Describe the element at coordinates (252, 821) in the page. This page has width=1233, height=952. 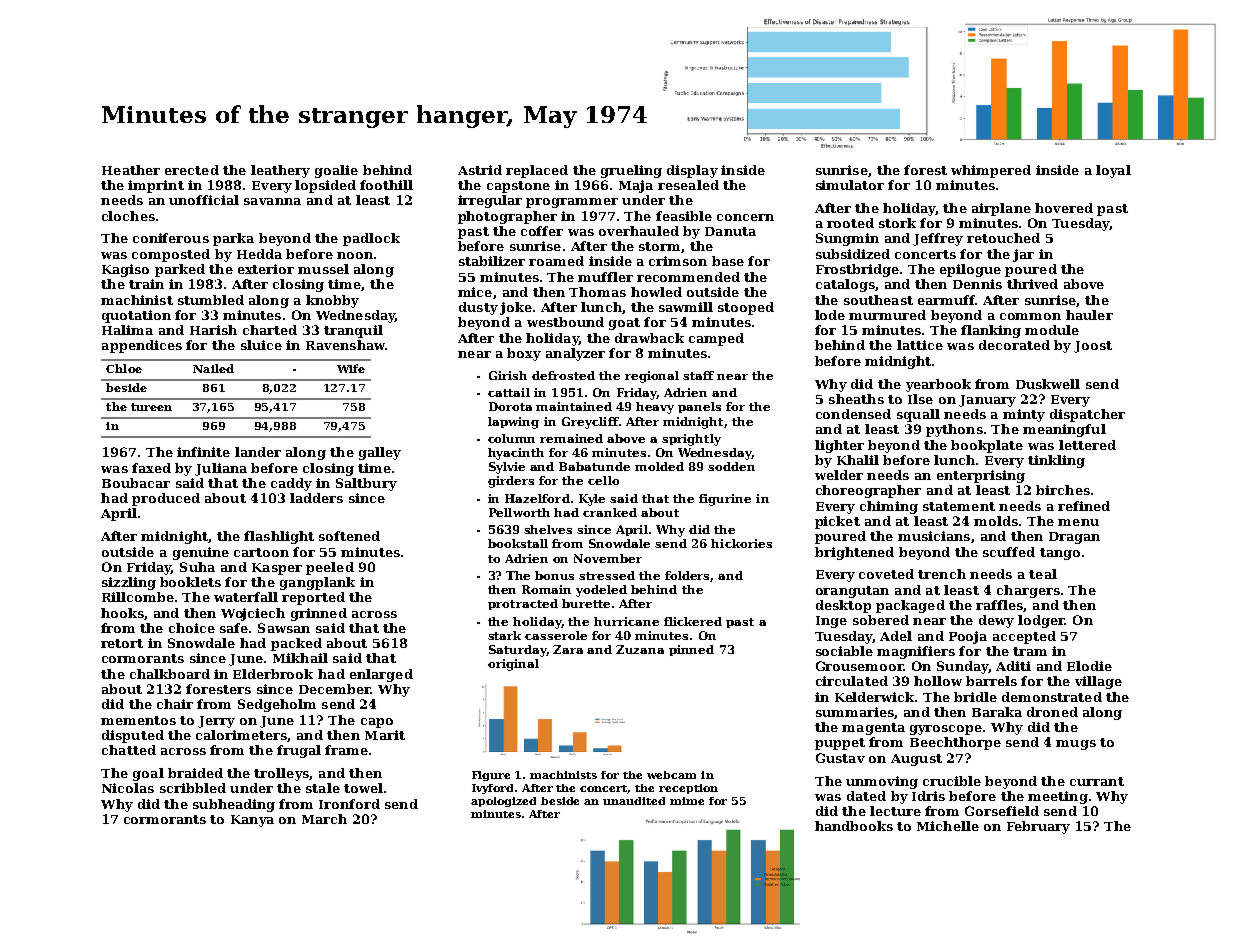
I see `Kanya` at that location.
